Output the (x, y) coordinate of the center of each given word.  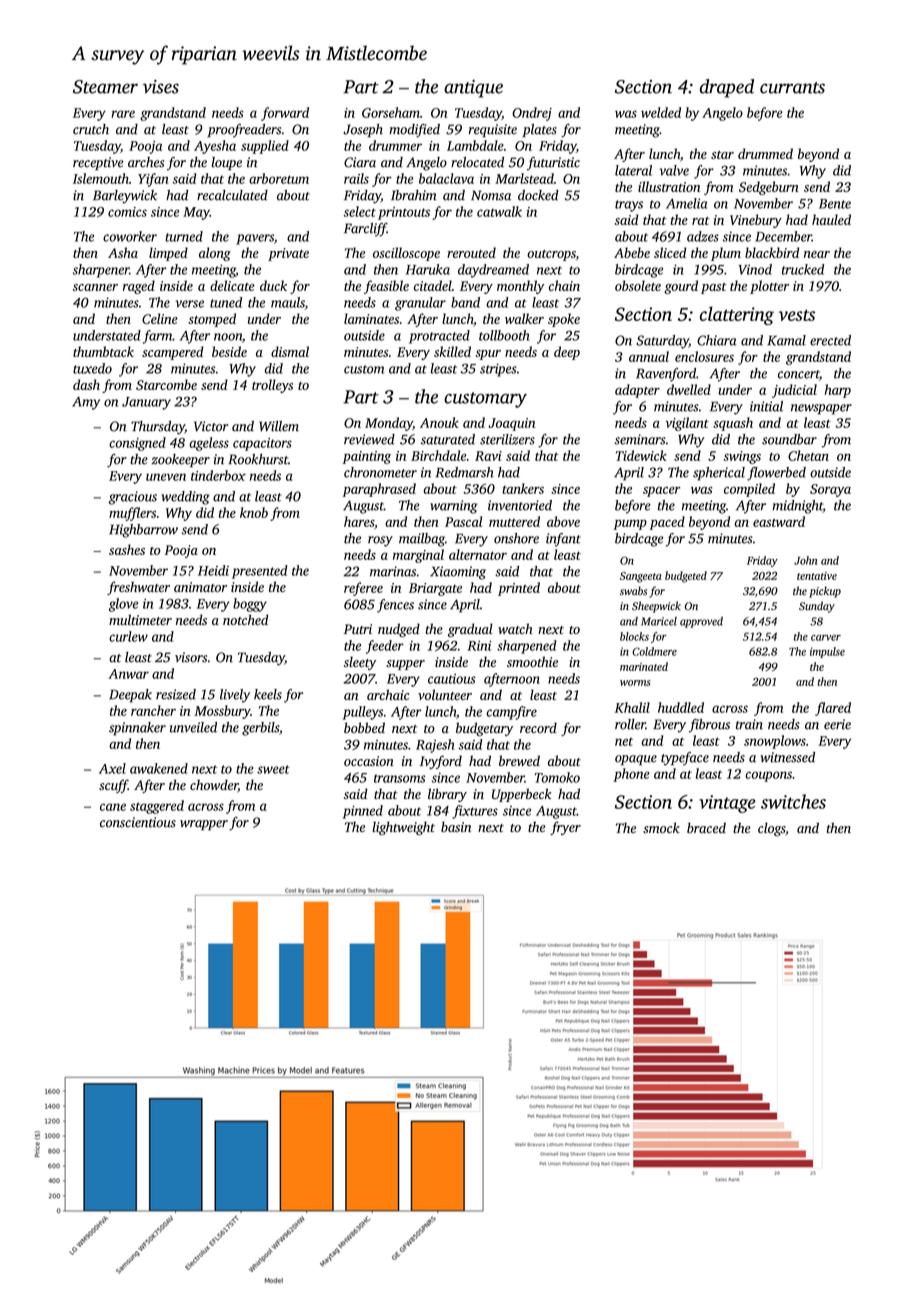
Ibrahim (413, 195)
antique (473, 89)
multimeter (140, 619)
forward (285, 114)
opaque (636, 760)
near (817, 254)
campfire (512, 713)
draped (727, 88)
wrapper (204, 825)
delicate (232, 285)
